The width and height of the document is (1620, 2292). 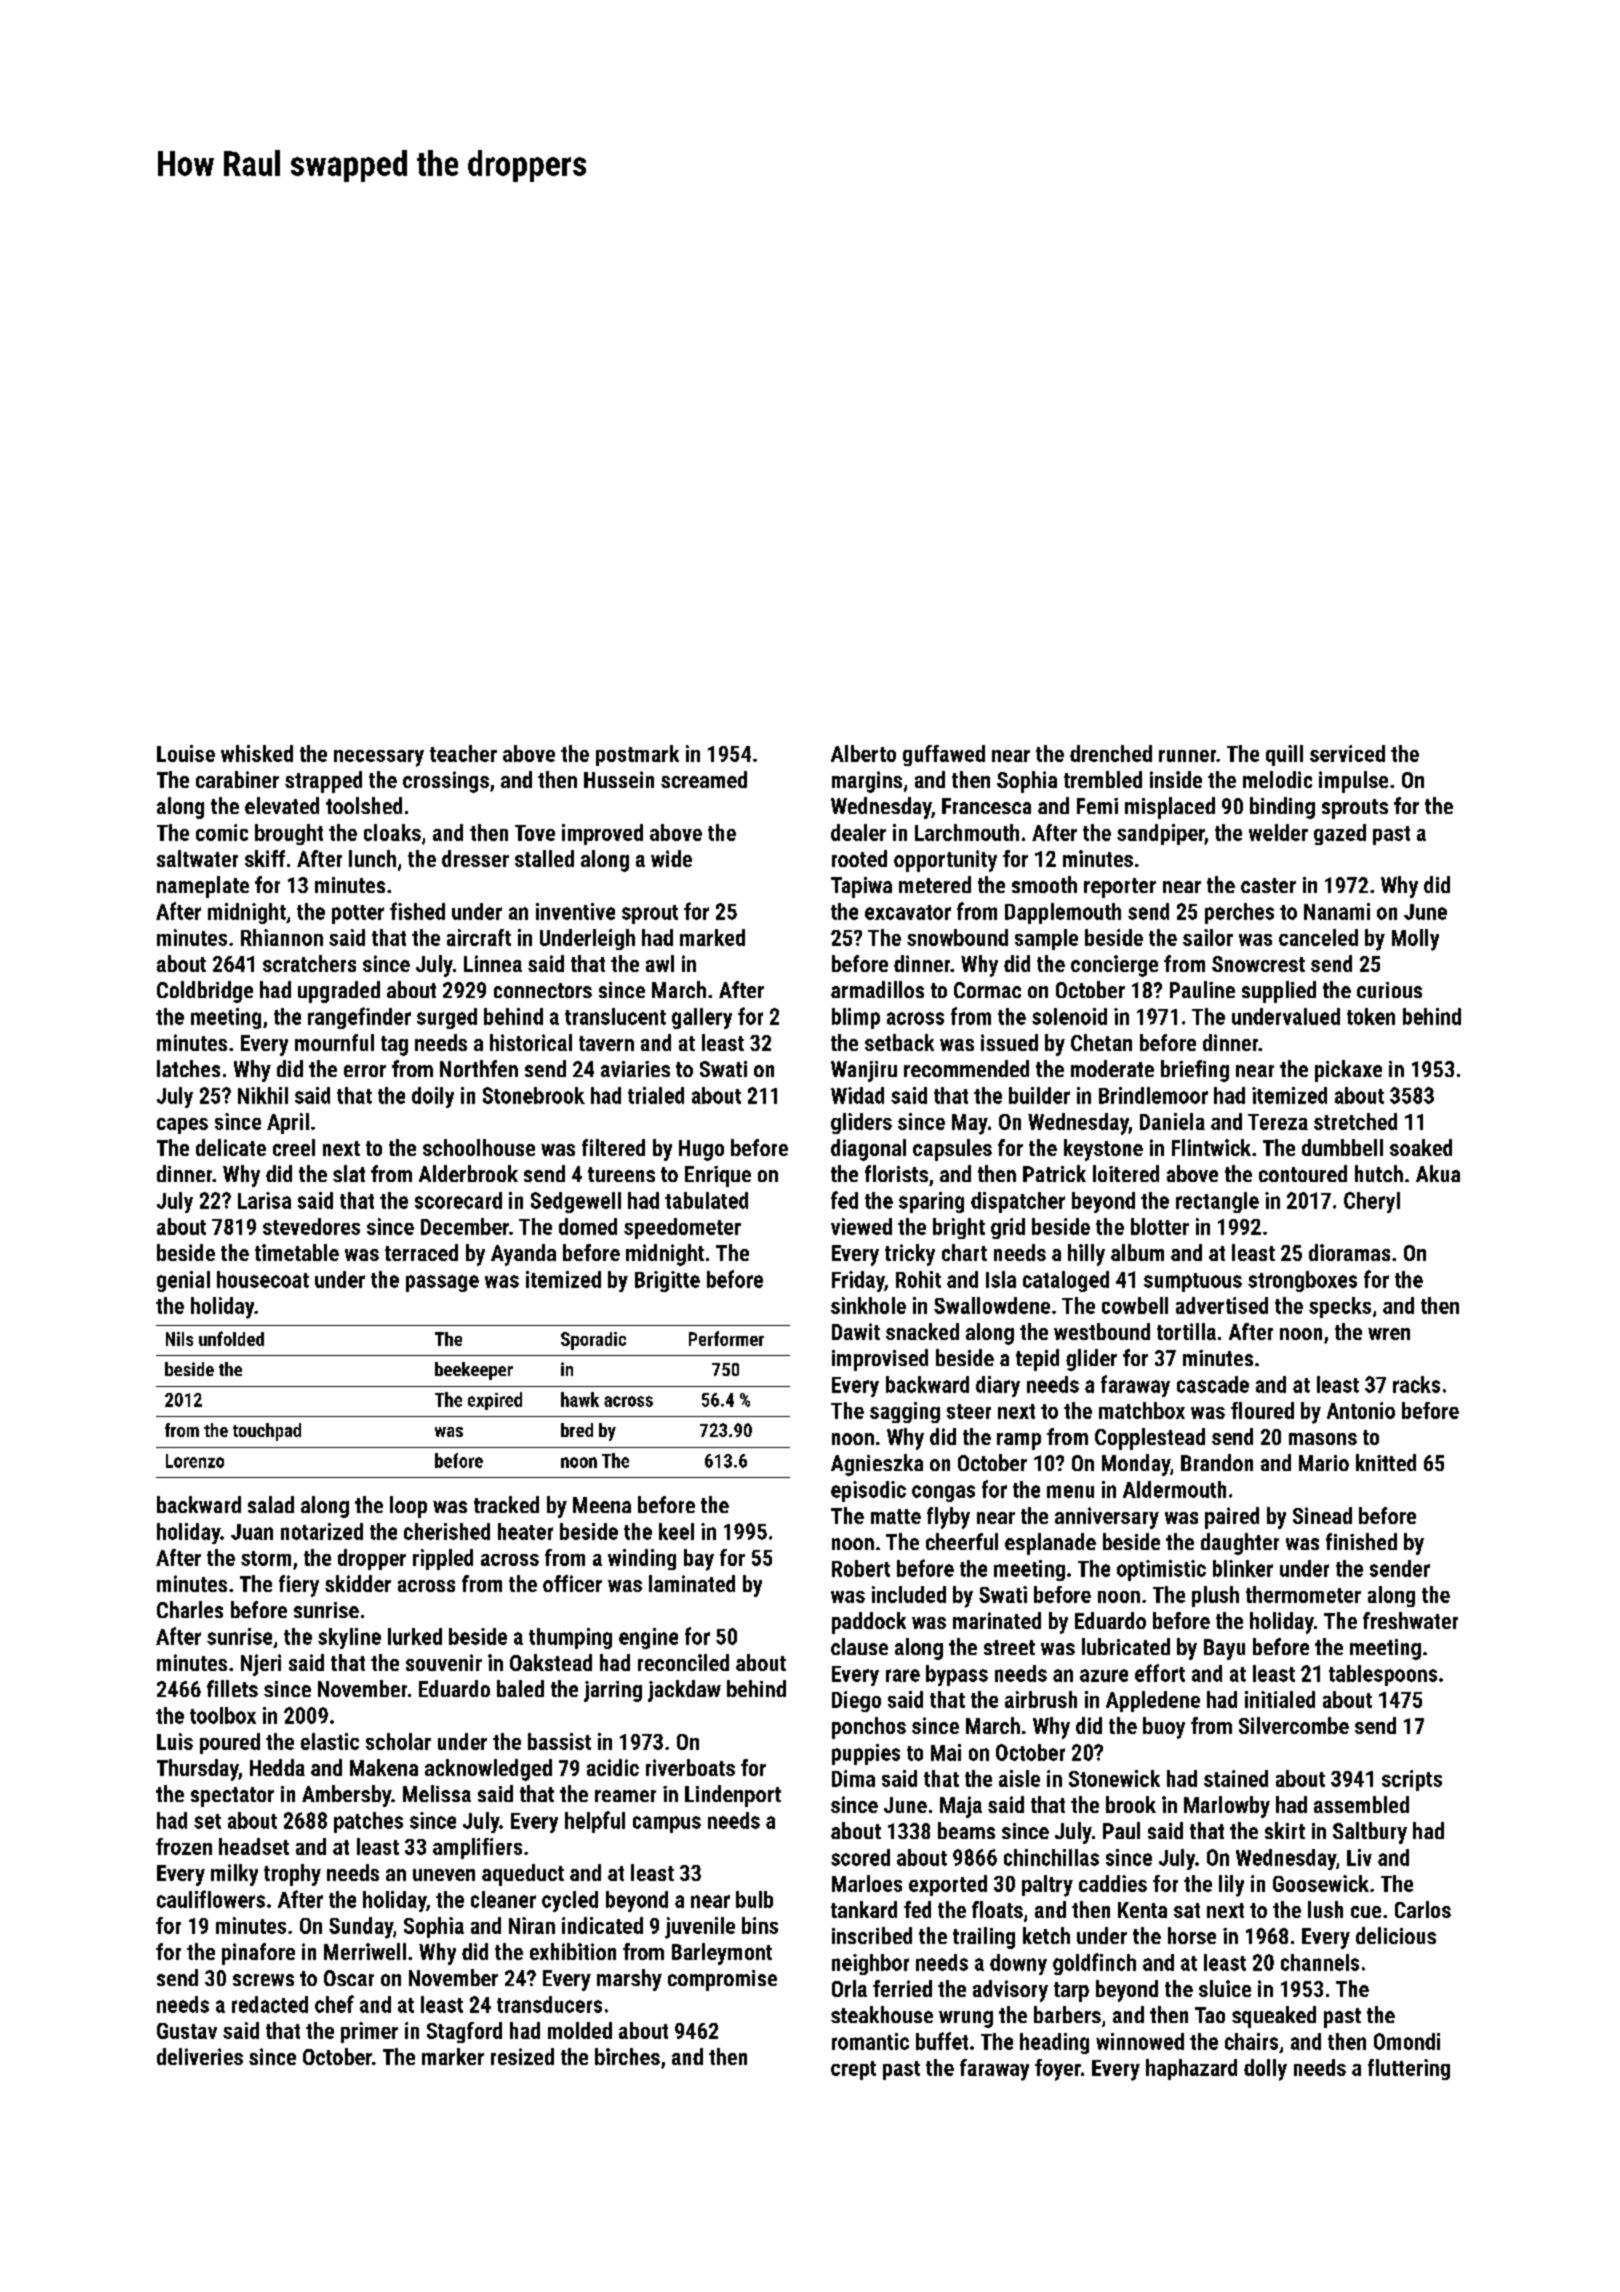 What do you see at coordinates (944, 755) in the document?
I see `guffawed` at bounding box center [944, 755].
